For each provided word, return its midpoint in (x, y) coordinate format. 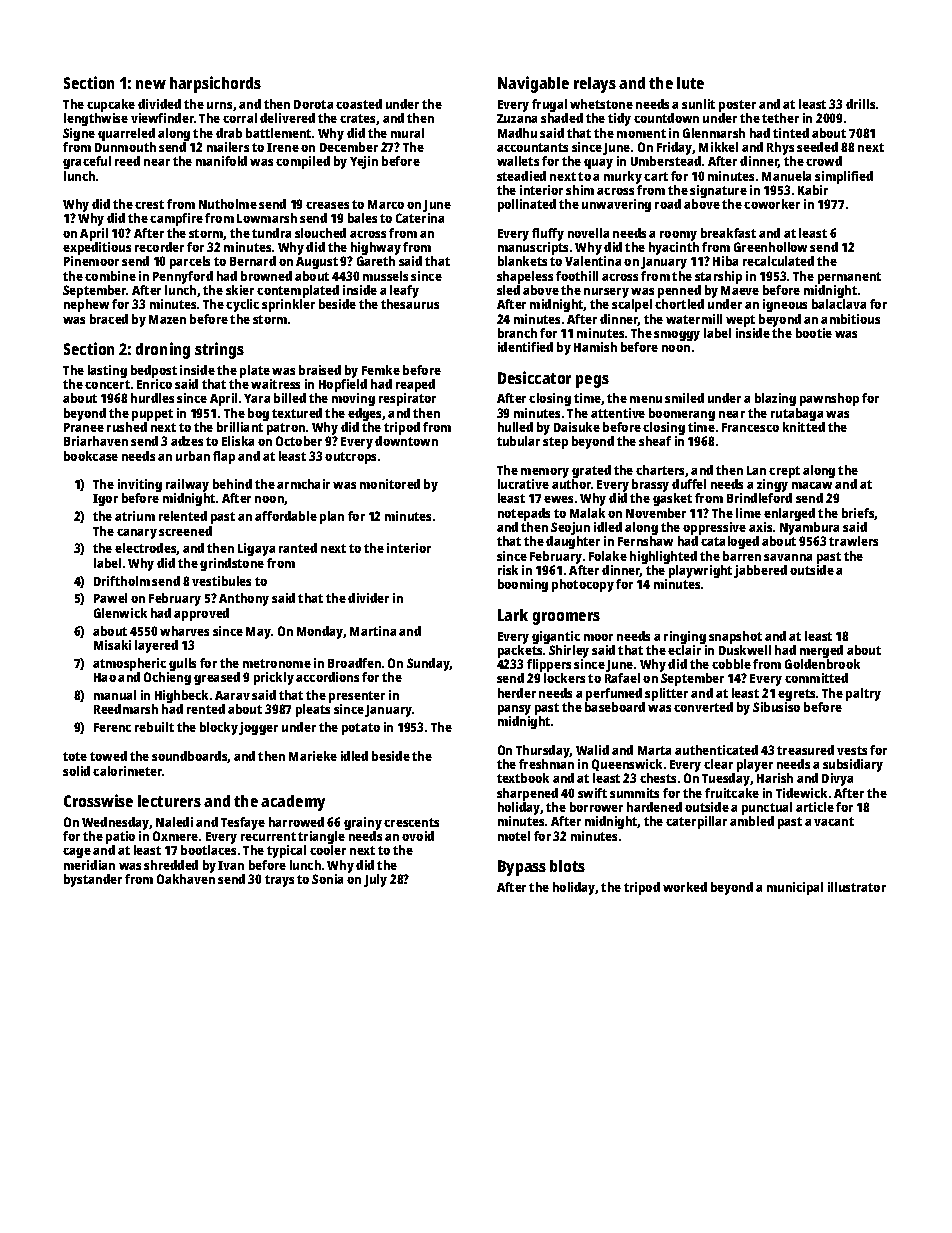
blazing (775, 399)
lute (690, 83)
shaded (562, 118)
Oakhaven (186, 879)
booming (523, 585)
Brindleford (759, 498)
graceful (87, 162)
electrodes (146, 549)
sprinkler (288, 305)
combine (110, 276)
